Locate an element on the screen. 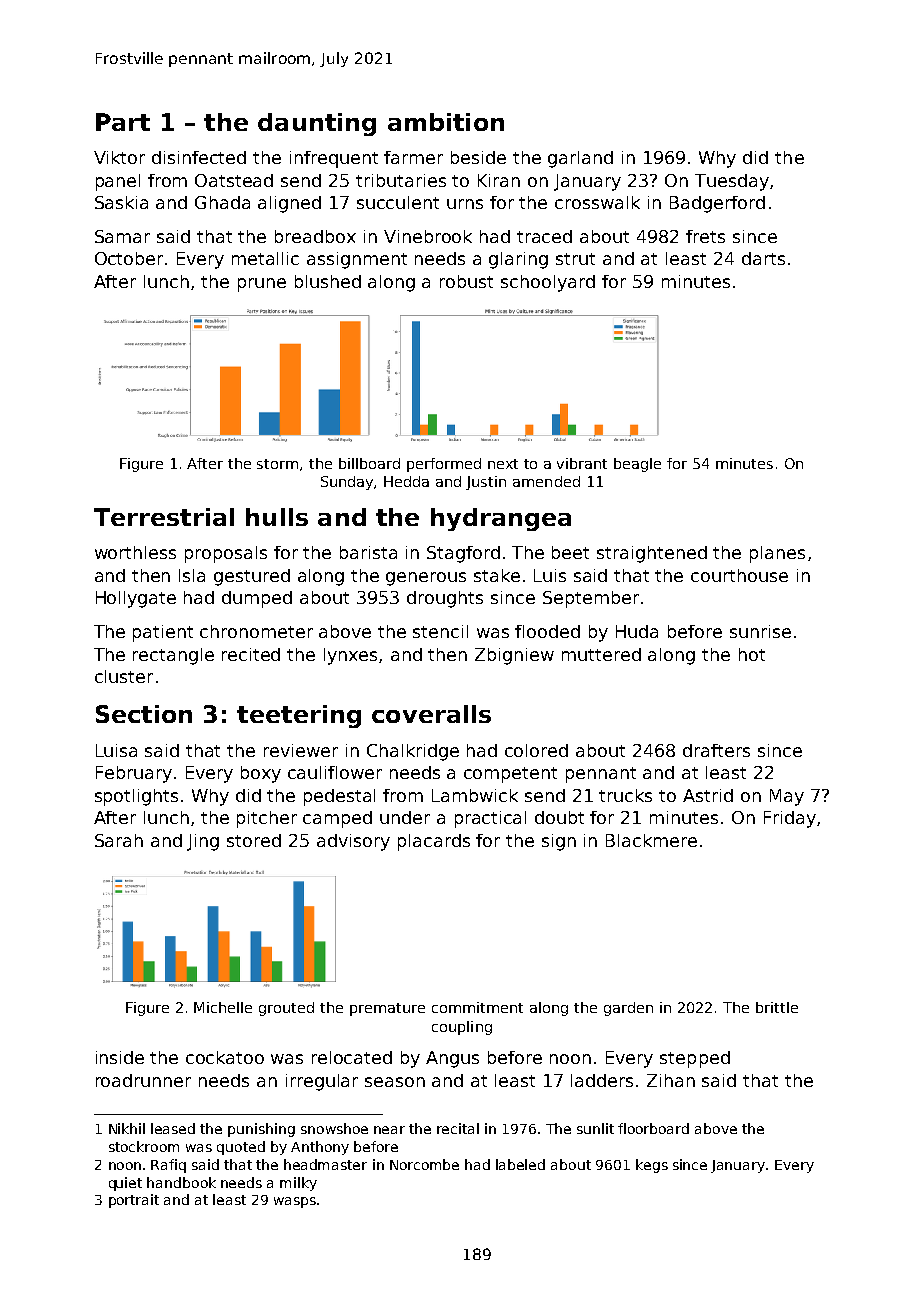 The width and height of the screenshot is (924, 1314). Viktor is located at coordinates (119, 157).
